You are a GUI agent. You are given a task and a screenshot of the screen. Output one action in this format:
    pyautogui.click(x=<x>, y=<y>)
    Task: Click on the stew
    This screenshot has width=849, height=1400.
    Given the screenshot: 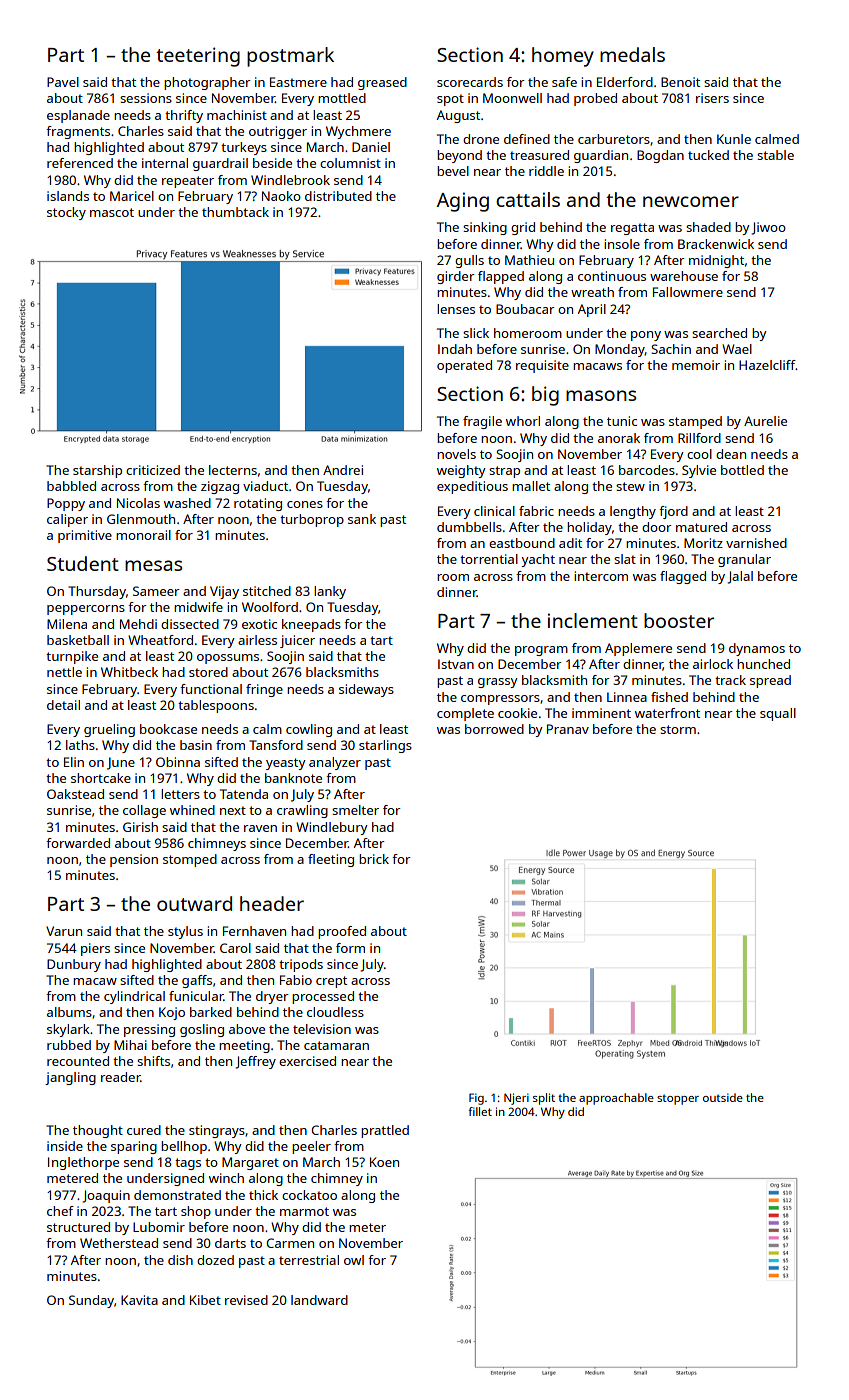 What is the action you would take?
    pyautogui.click(x=630, y=486)
